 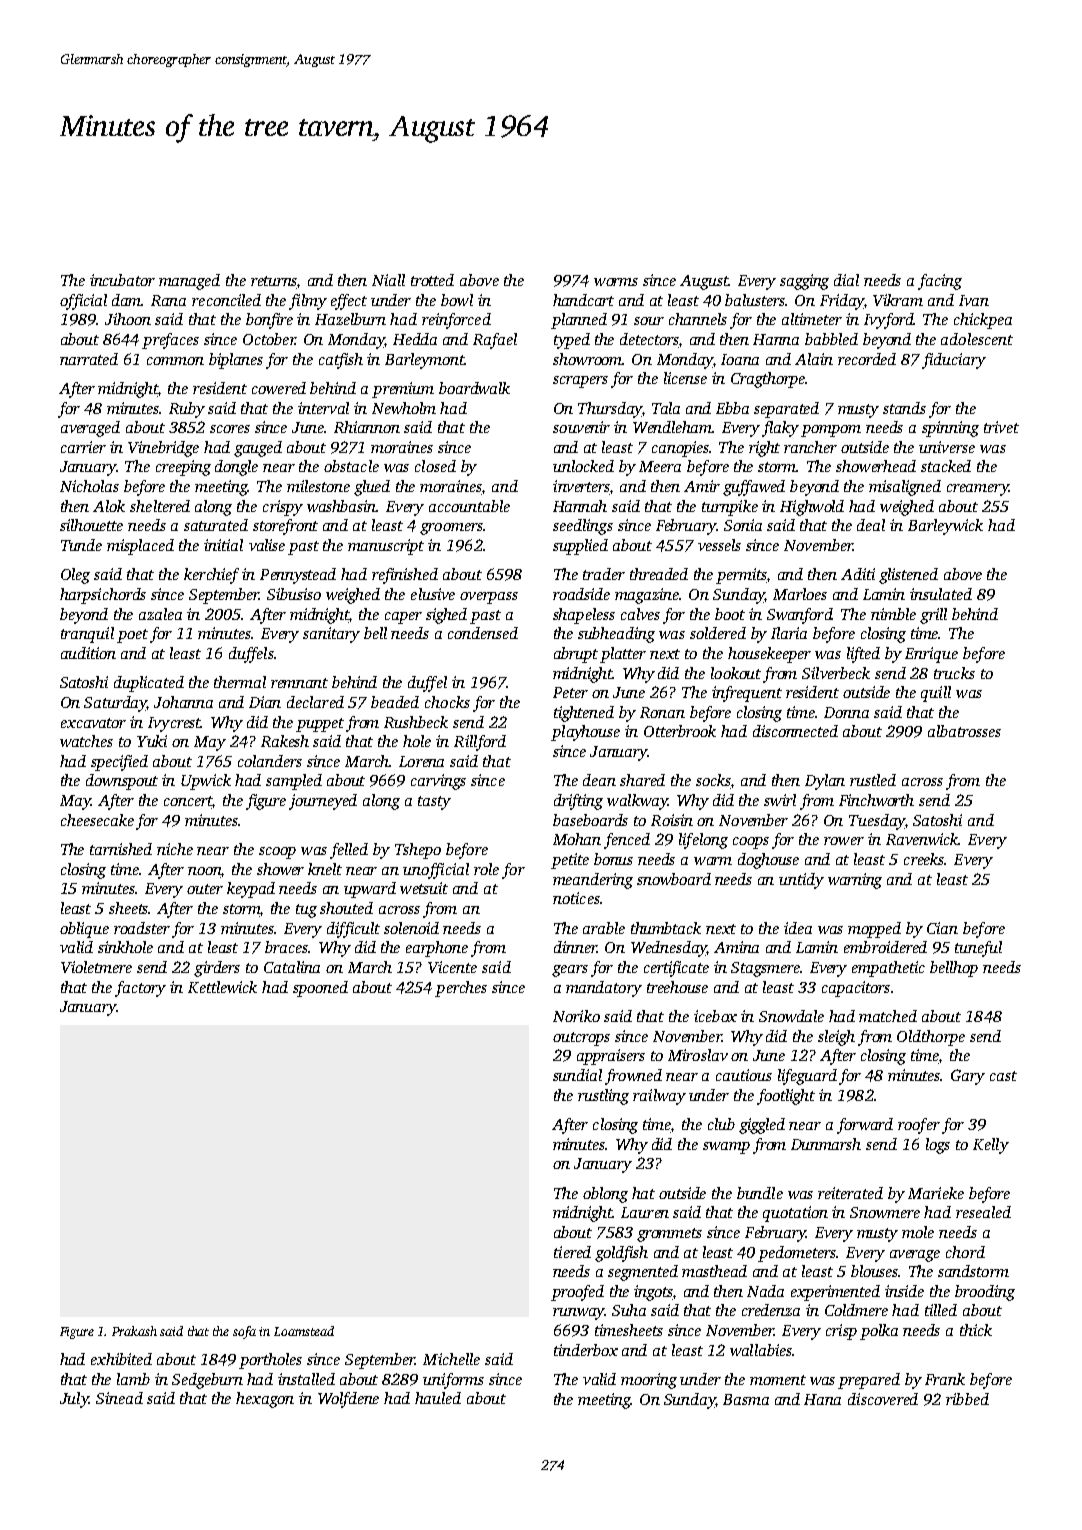 What do you see at coordinates (304, 1331) in the screenshot?
I see `Loamstead` at bounding box center [304, 1331].
